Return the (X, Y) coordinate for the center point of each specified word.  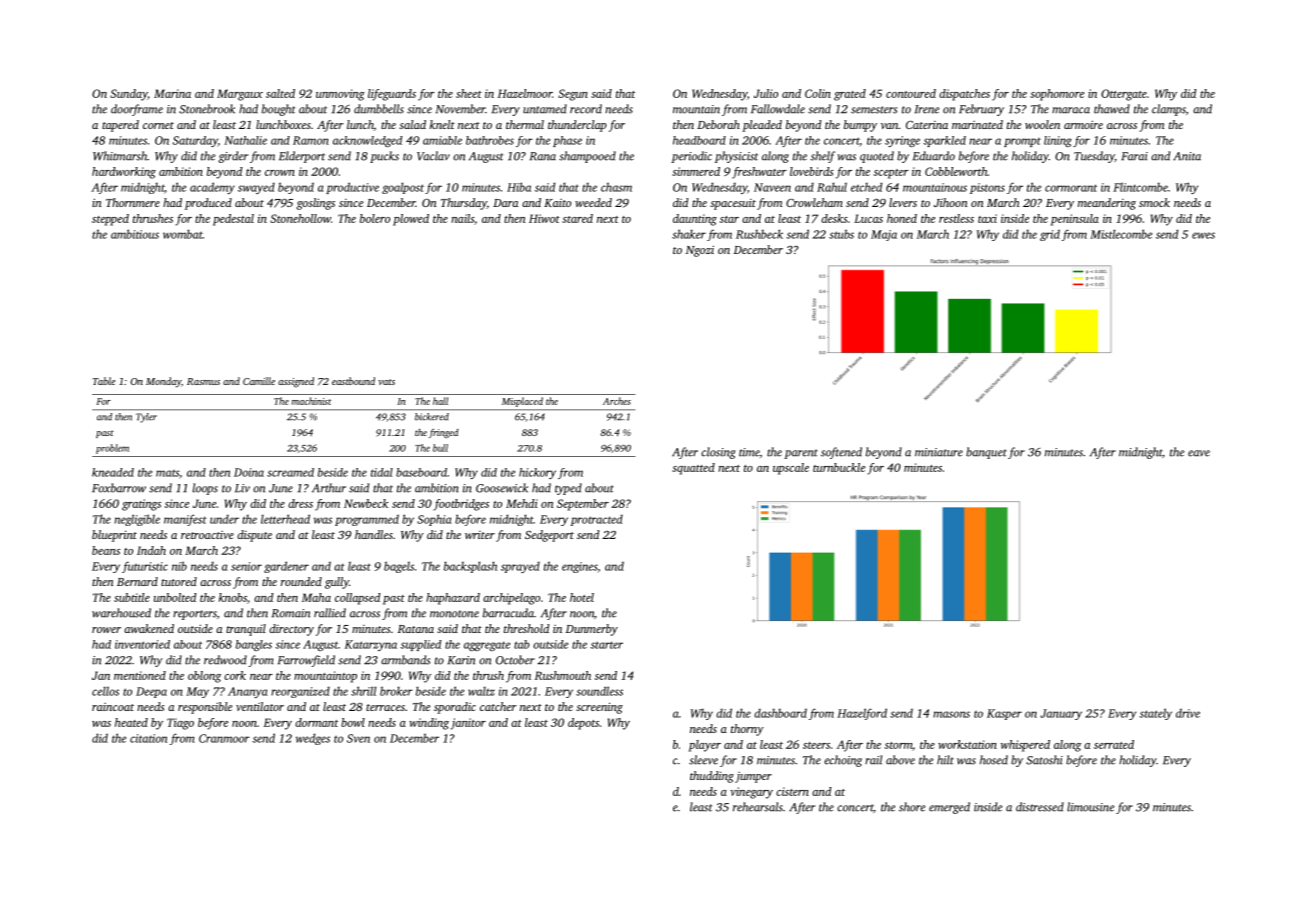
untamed (545, 109)
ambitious (135, 234)
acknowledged (367, 141)
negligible (137, 520)
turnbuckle (839, 467)
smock (1154, 202)
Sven (358, 738)
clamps (1169, 110)
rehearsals (758, 807)
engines (580, 567)
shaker (689, 234)
